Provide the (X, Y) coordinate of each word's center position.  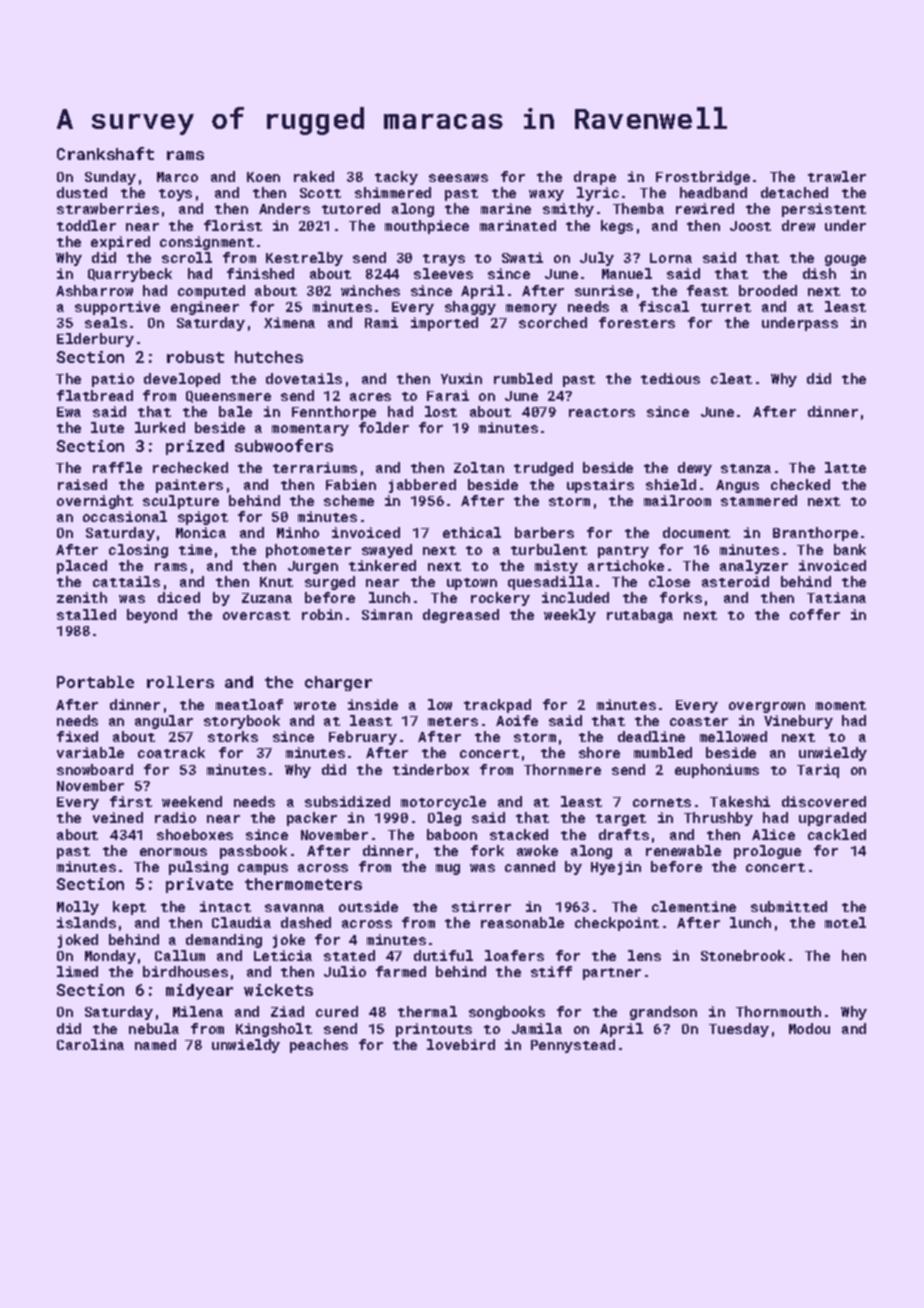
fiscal (664, 306)
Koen (263, 177)
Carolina (90, 1044)
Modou (809, 1028)
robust (195, 357)
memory (531, 309)
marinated (518, 225)
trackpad (497, 706)
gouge (845, 260)
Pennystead (573, 1046)
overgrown (767, 707)
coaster (699, 721)
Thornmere (562, 769)
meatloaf (249, 704)
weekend (192, 801)
